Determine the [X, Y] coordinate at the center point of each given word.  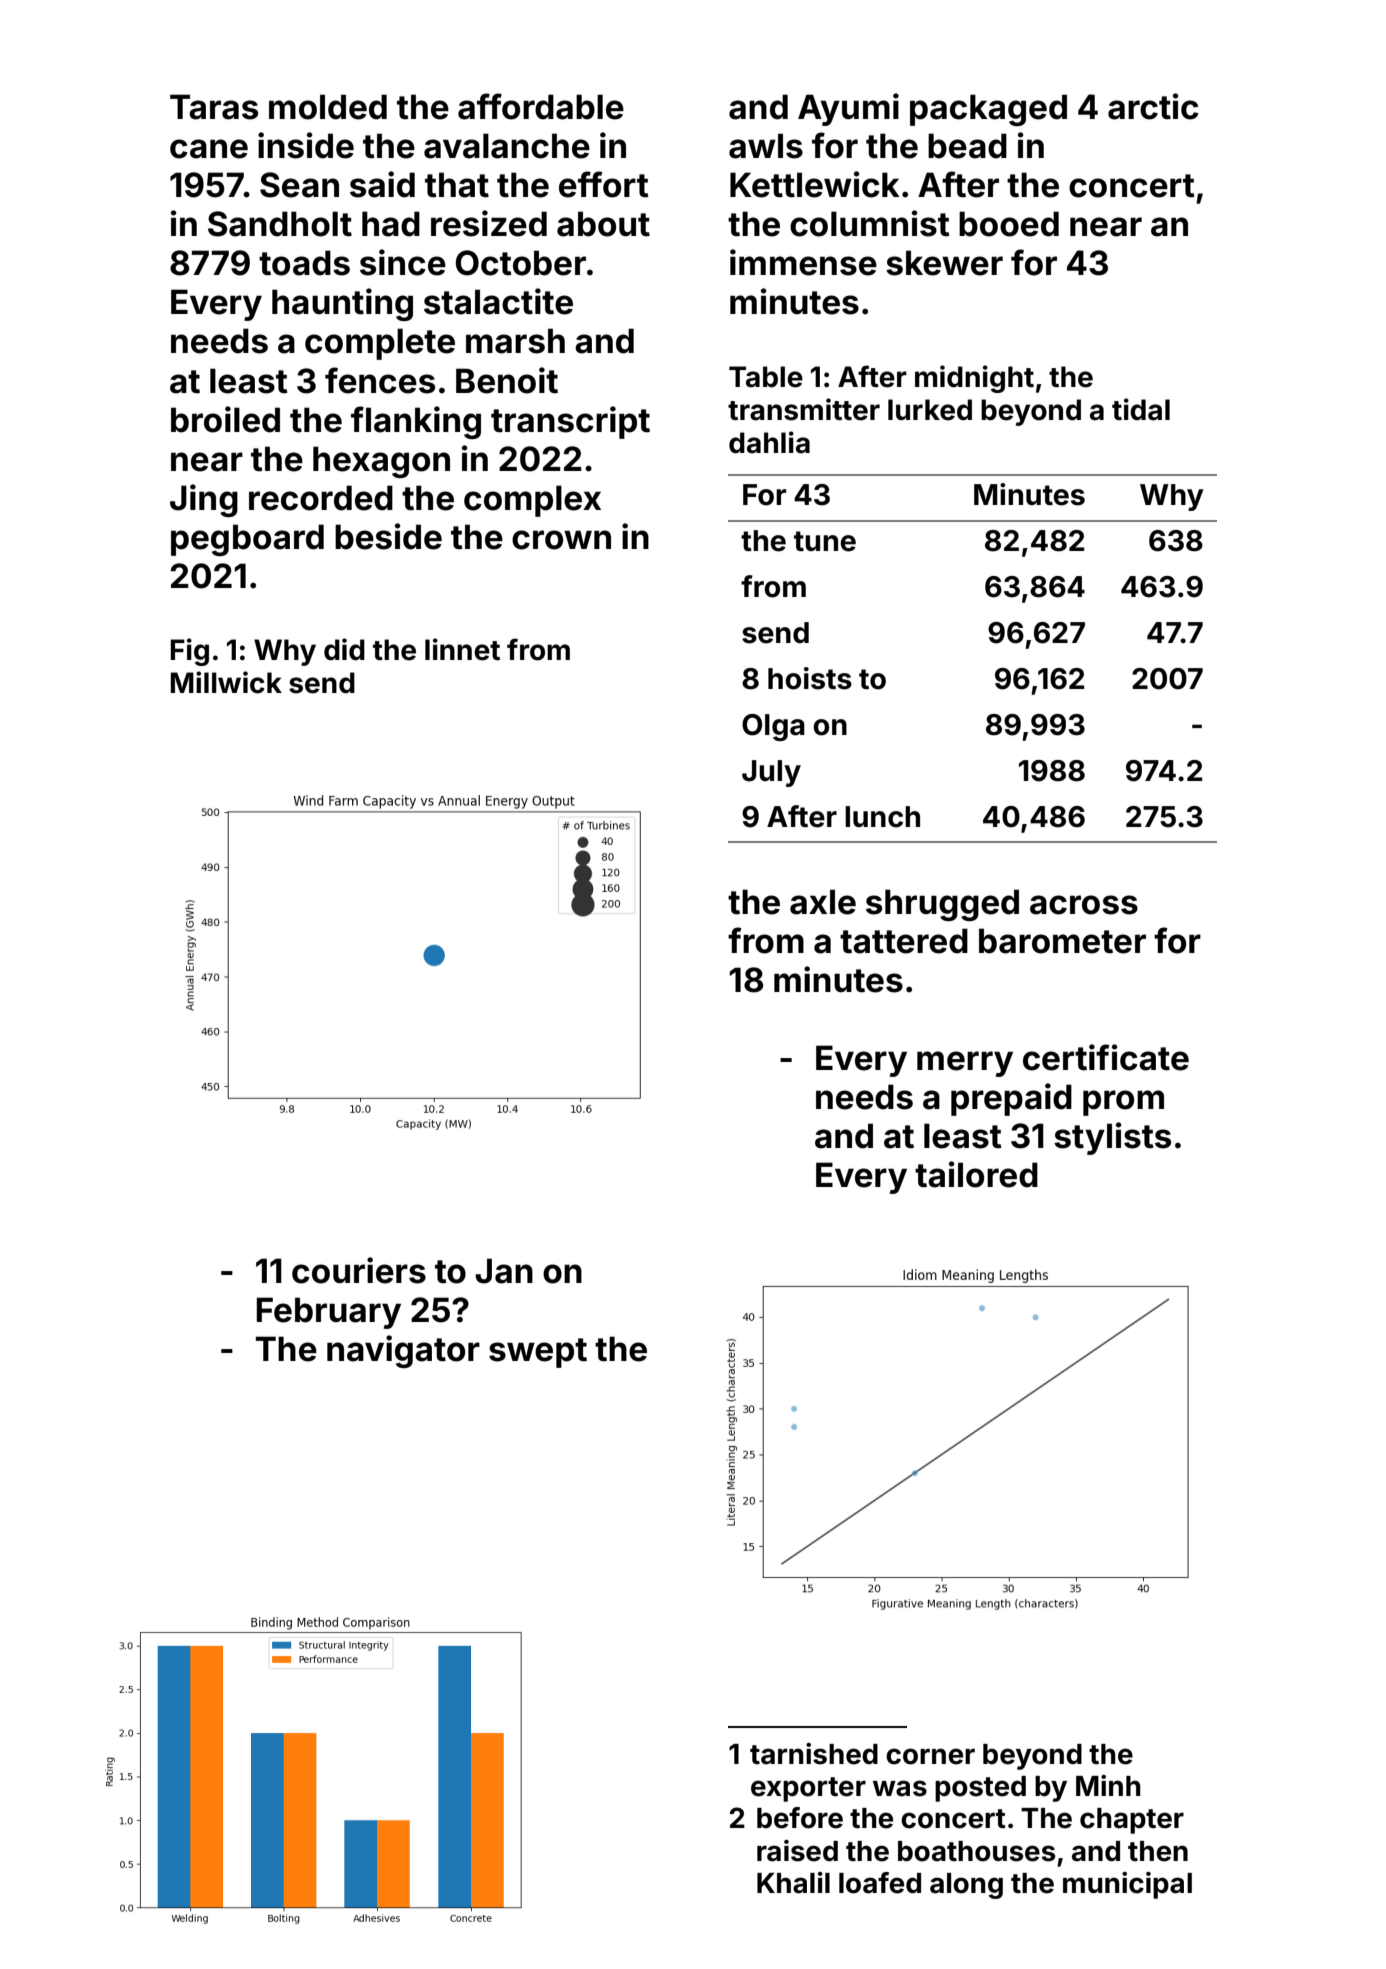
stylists [1112, 1138]
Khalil [793, 1883]
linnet [462, 649]
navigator [403, 1351]
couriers [359, 1270]
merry [965, 1064]
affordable [541, 106]
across [1084, 905]
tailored [976, 1174]
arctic [1153, 106]
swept [538, 1353]
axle [823, 902]
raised [797, 1851]
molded [328, 107]
